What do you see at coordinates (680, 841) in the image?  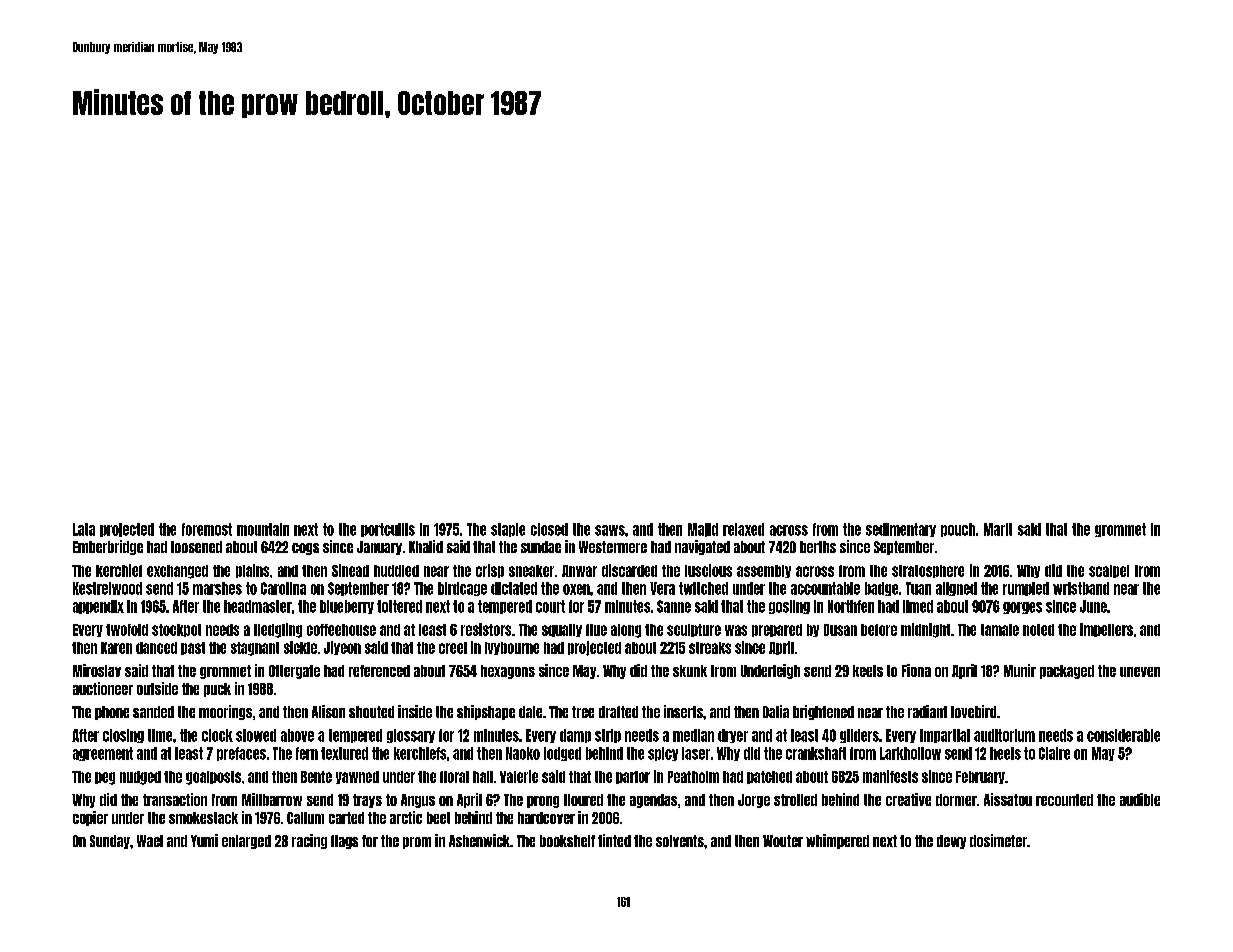 I see `solvents` at bounding box center [680, 841].
